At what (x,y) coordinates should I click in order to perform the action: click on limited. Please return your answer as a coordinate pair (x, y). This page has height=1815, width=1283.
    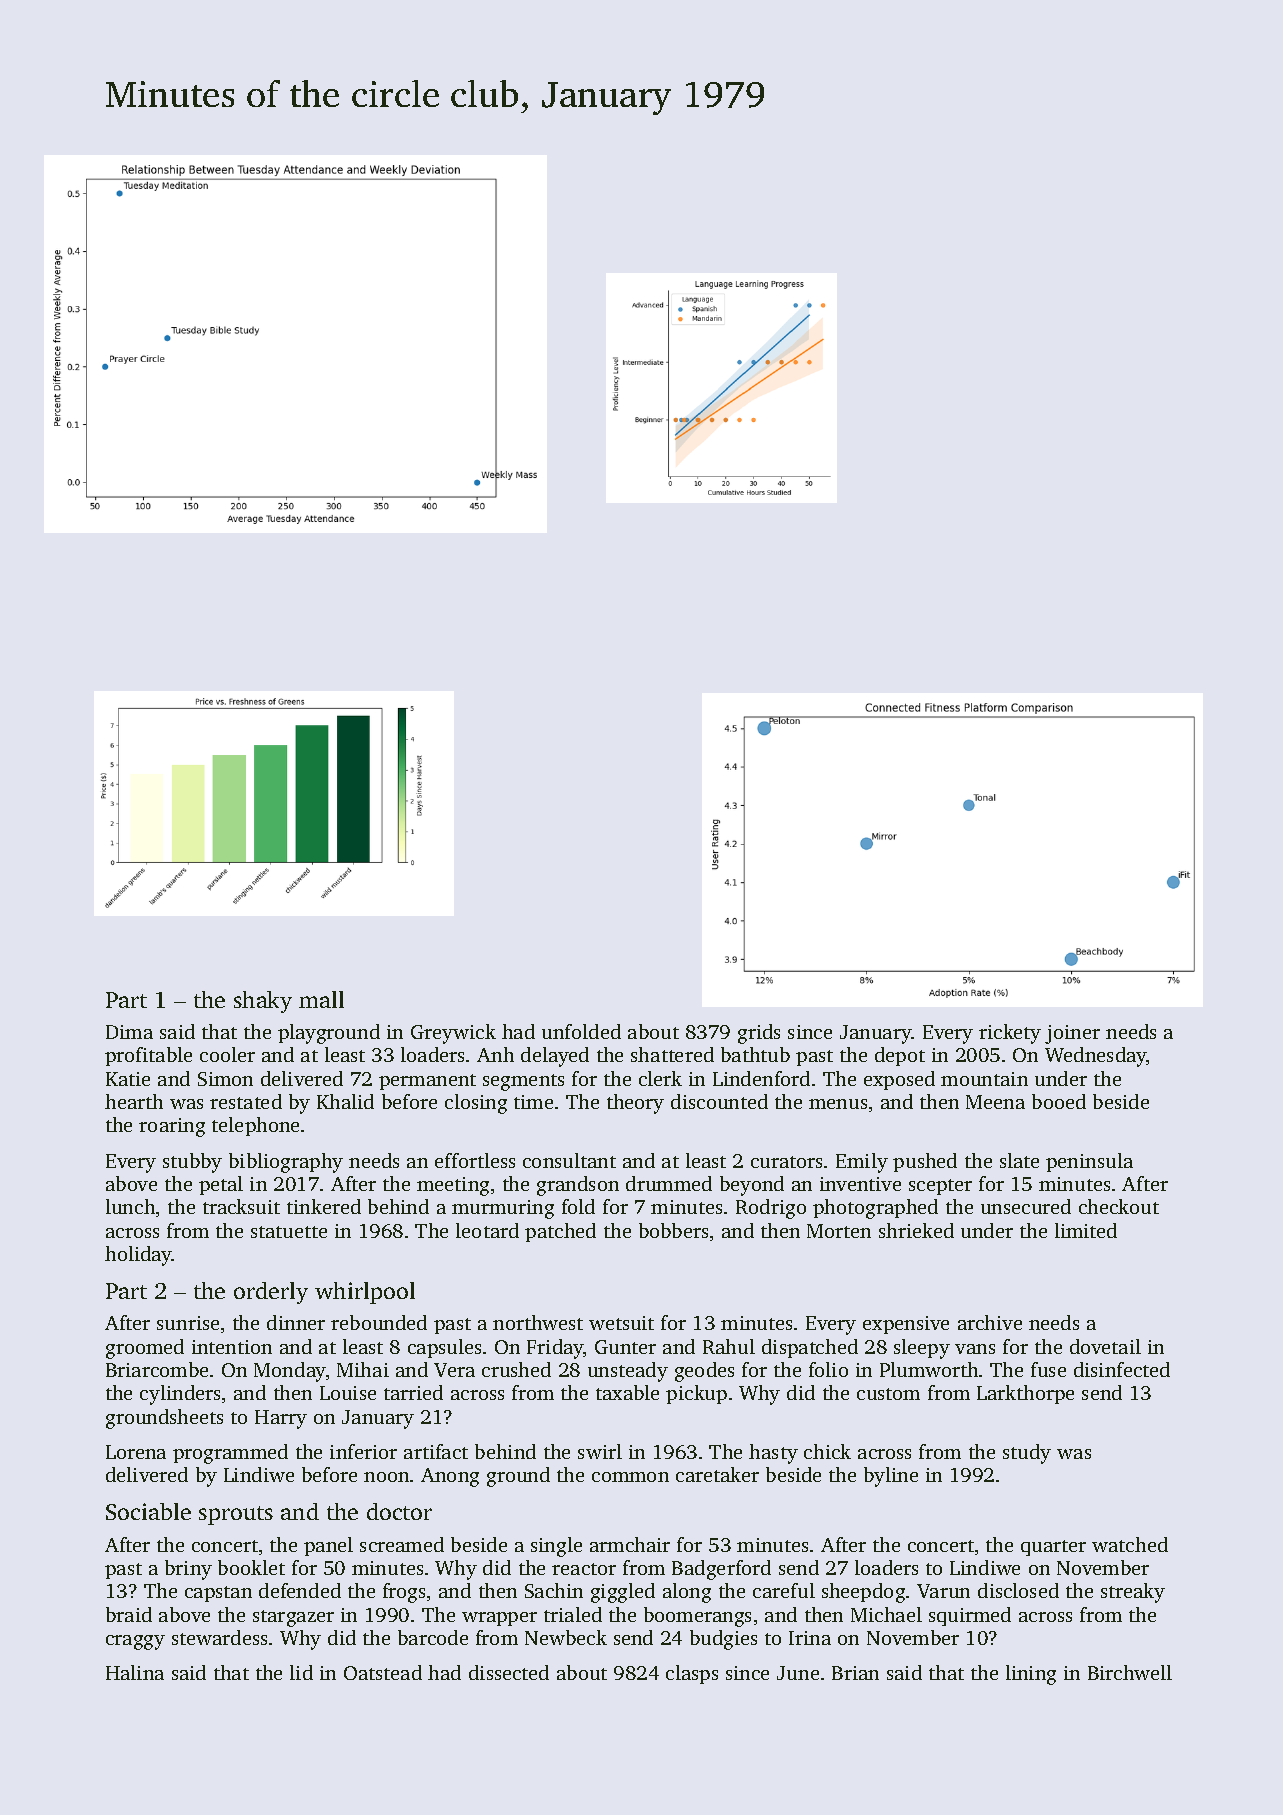
    Looking at the image, I should click on (1086, 1230).
